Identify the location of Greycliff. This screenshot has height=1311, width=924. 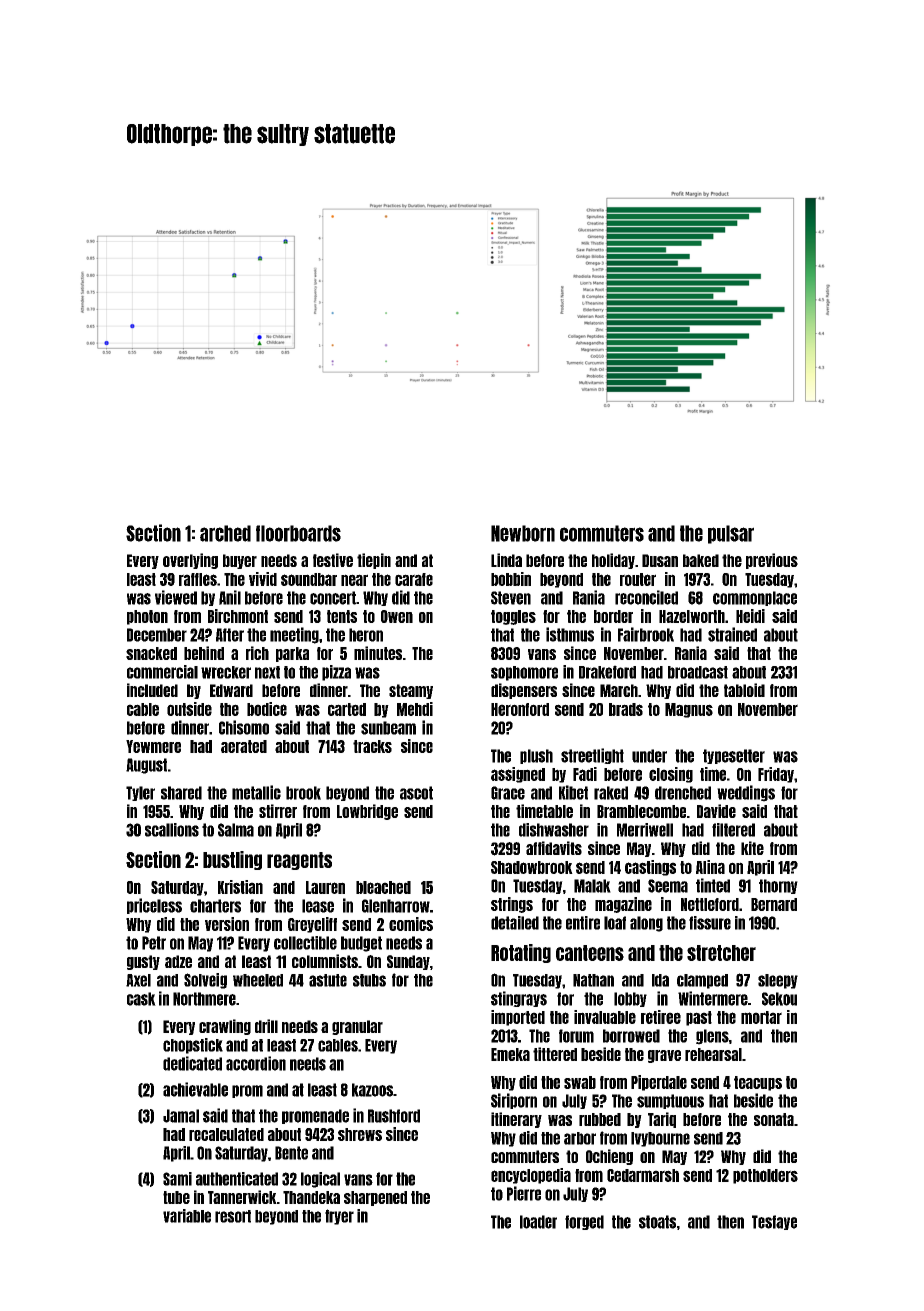
(312, 925).
